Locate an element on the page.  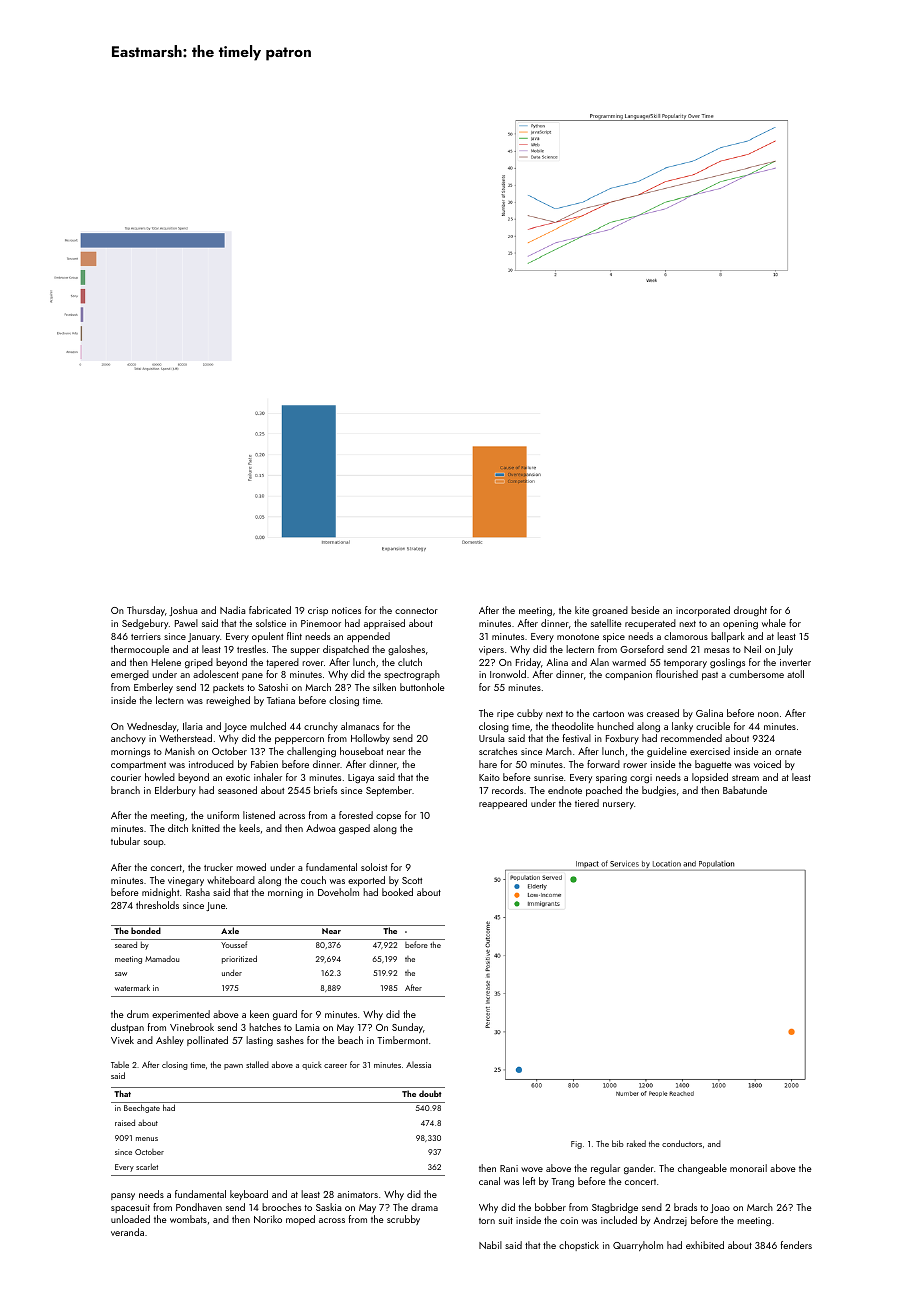
pawn is located at coordinates (233, 1067).
